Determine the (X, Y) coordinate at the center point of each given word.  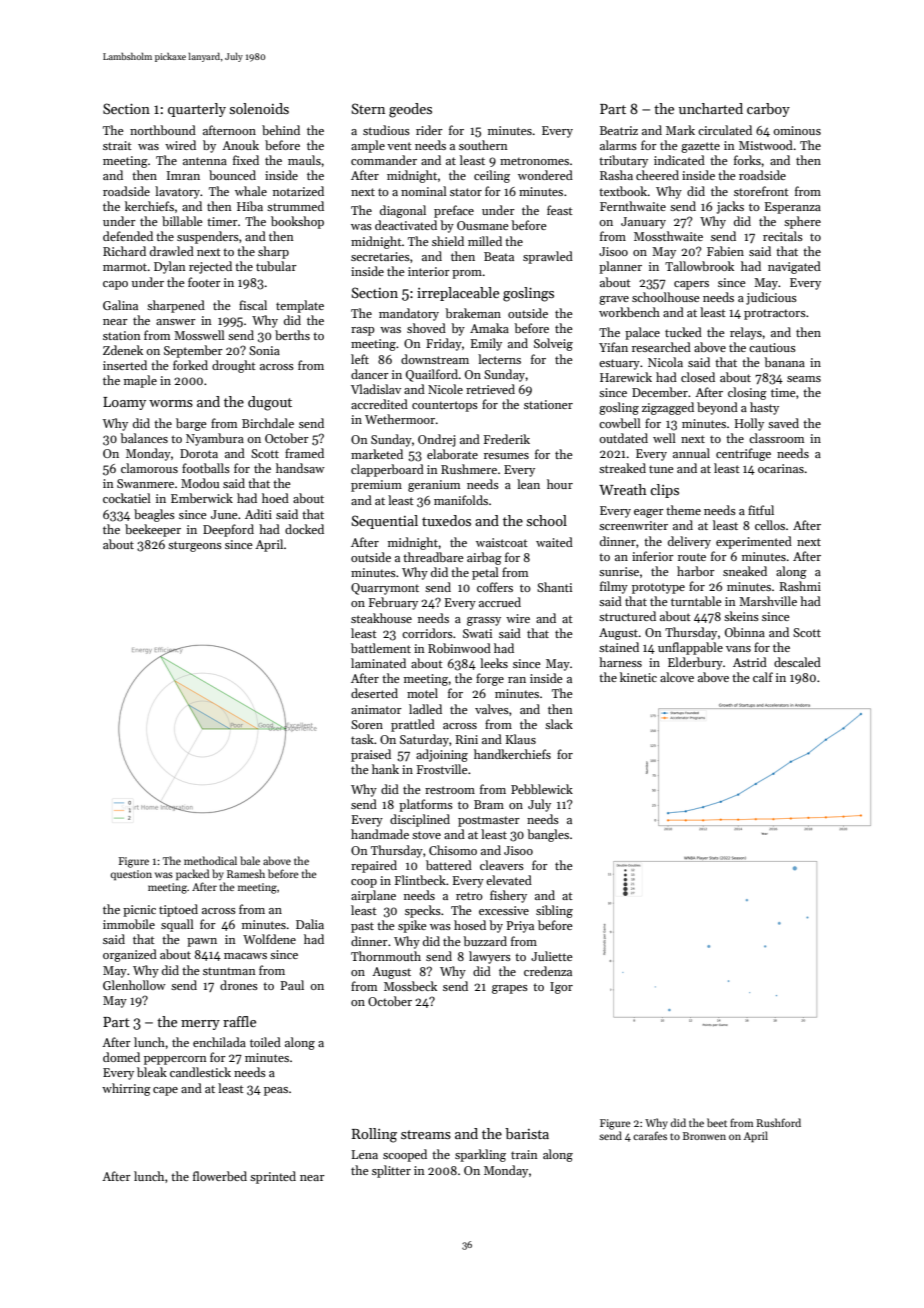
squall (177, 925)
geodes (410, 110)
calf (763, 677)
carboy (768, 110)
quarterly (197, 110)
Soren (367, 724)
